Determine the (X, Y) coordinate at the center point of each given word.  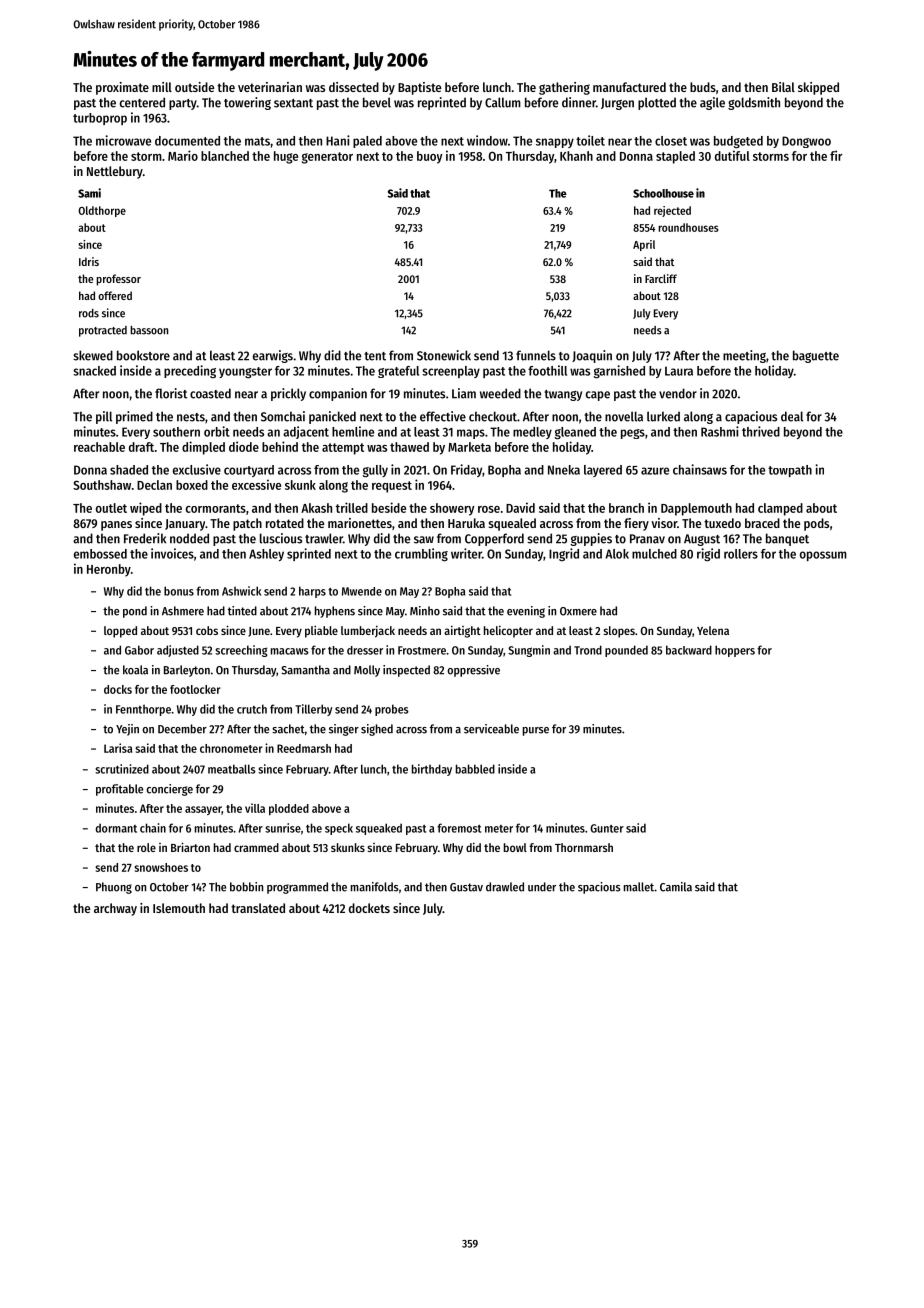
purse (536, 731)
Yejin (127, 730)
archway (115, 909)
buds (703, 87)
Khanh (576, 156)
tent (375, 356)
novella (624, 416)
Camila (676, 887)
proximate (122, 88)
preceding (190, 371)
